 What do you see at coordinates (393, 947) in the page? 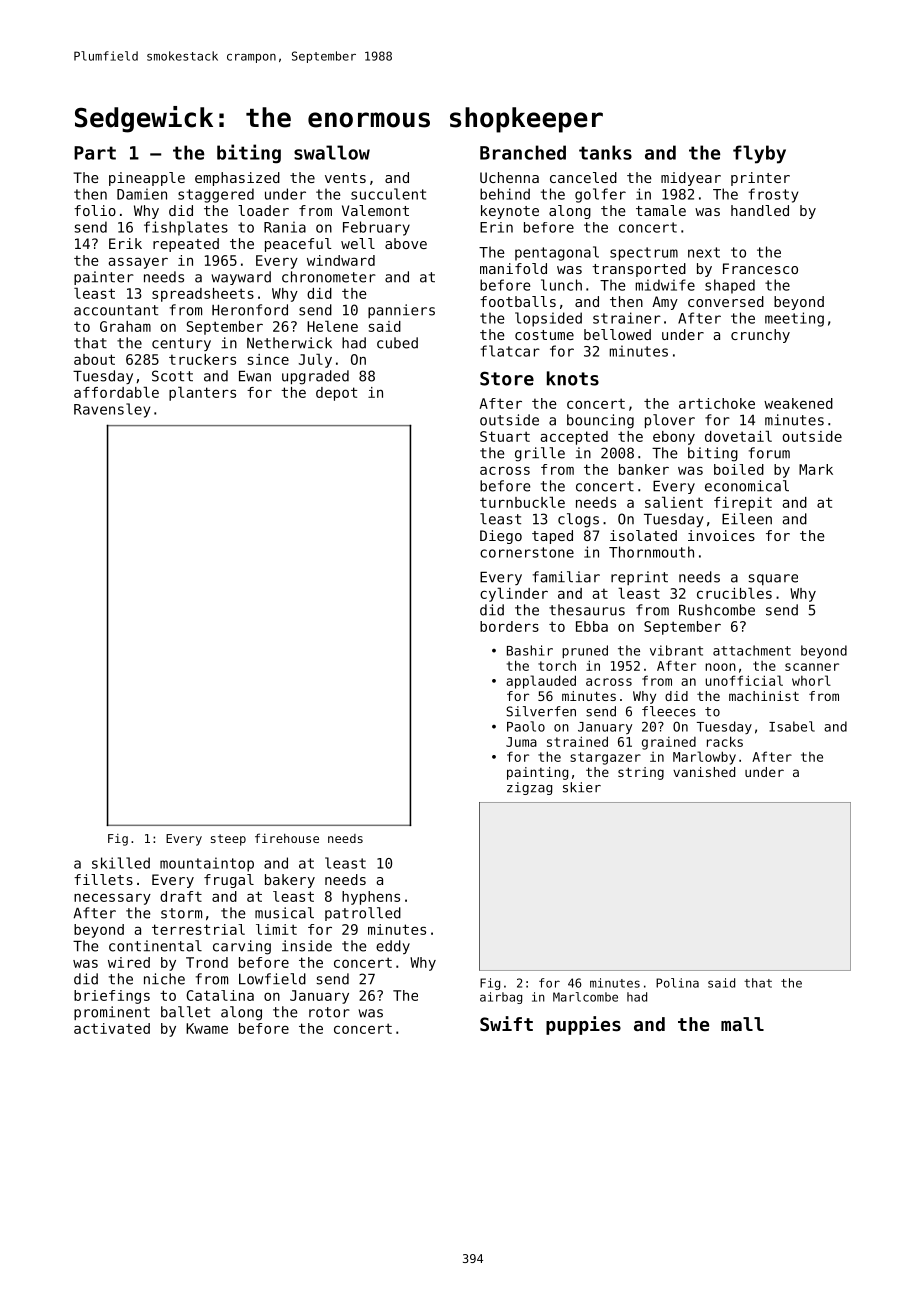
I see `eddy` at bounding box center [393, 947].
